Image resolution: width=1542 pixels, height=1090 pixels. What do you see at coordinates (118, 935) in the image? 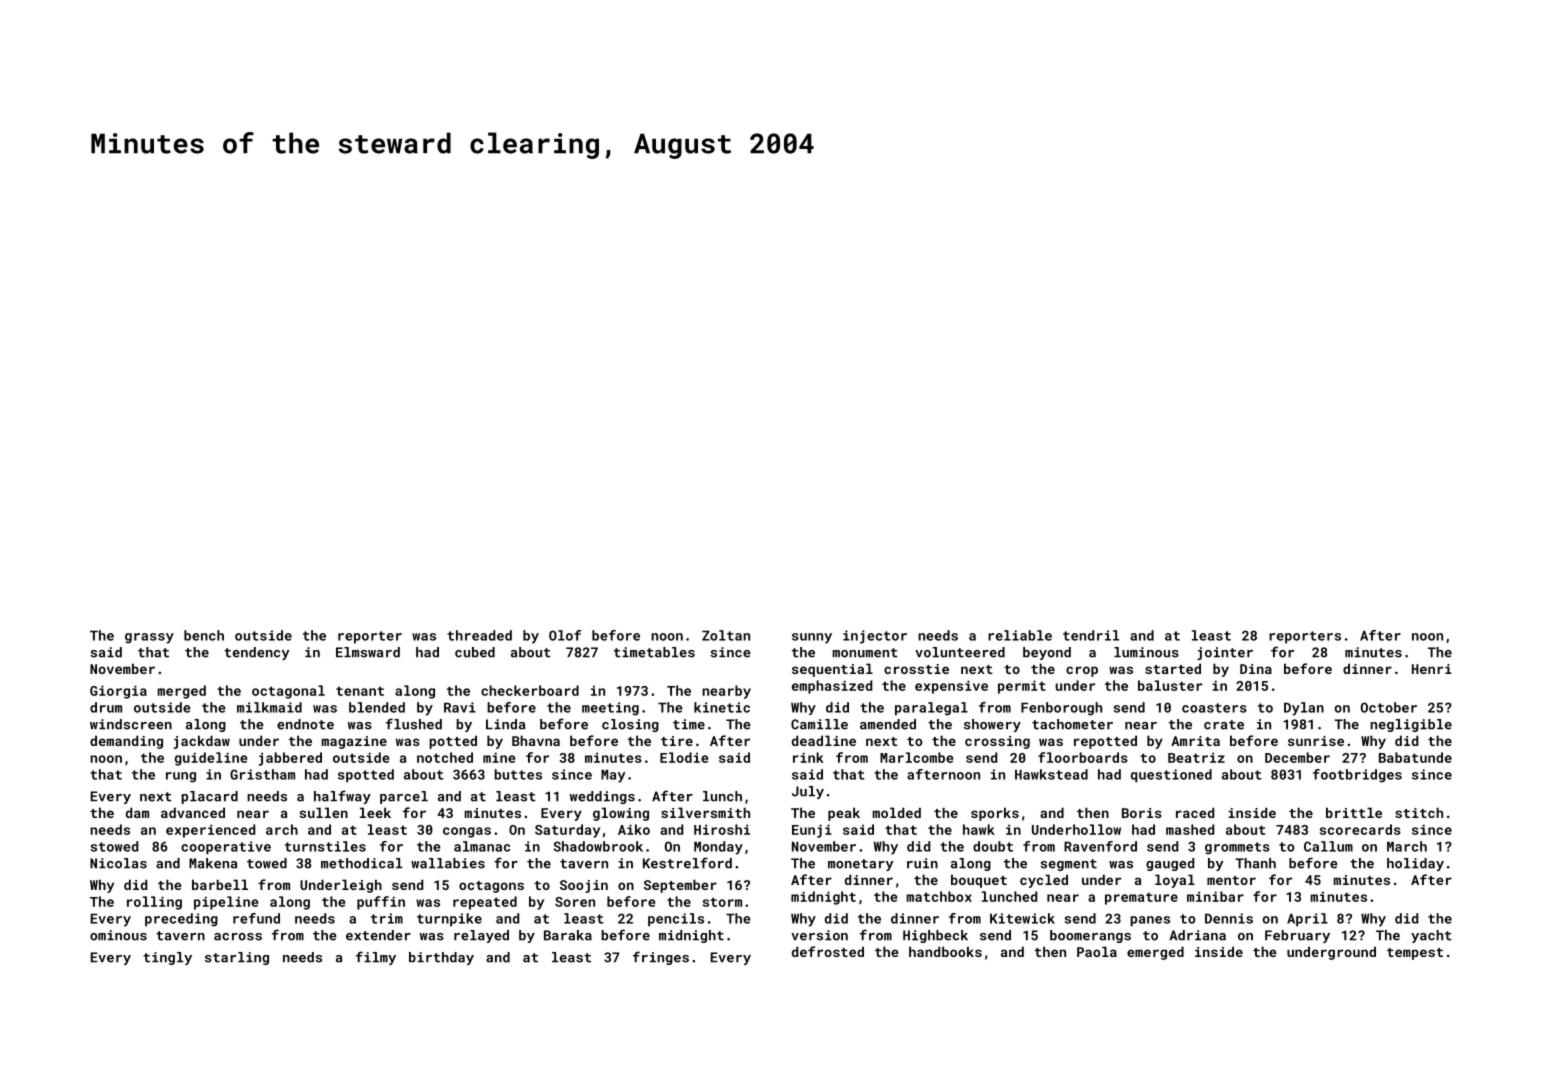
I see `ominous` at bounding box center [118, 935].
